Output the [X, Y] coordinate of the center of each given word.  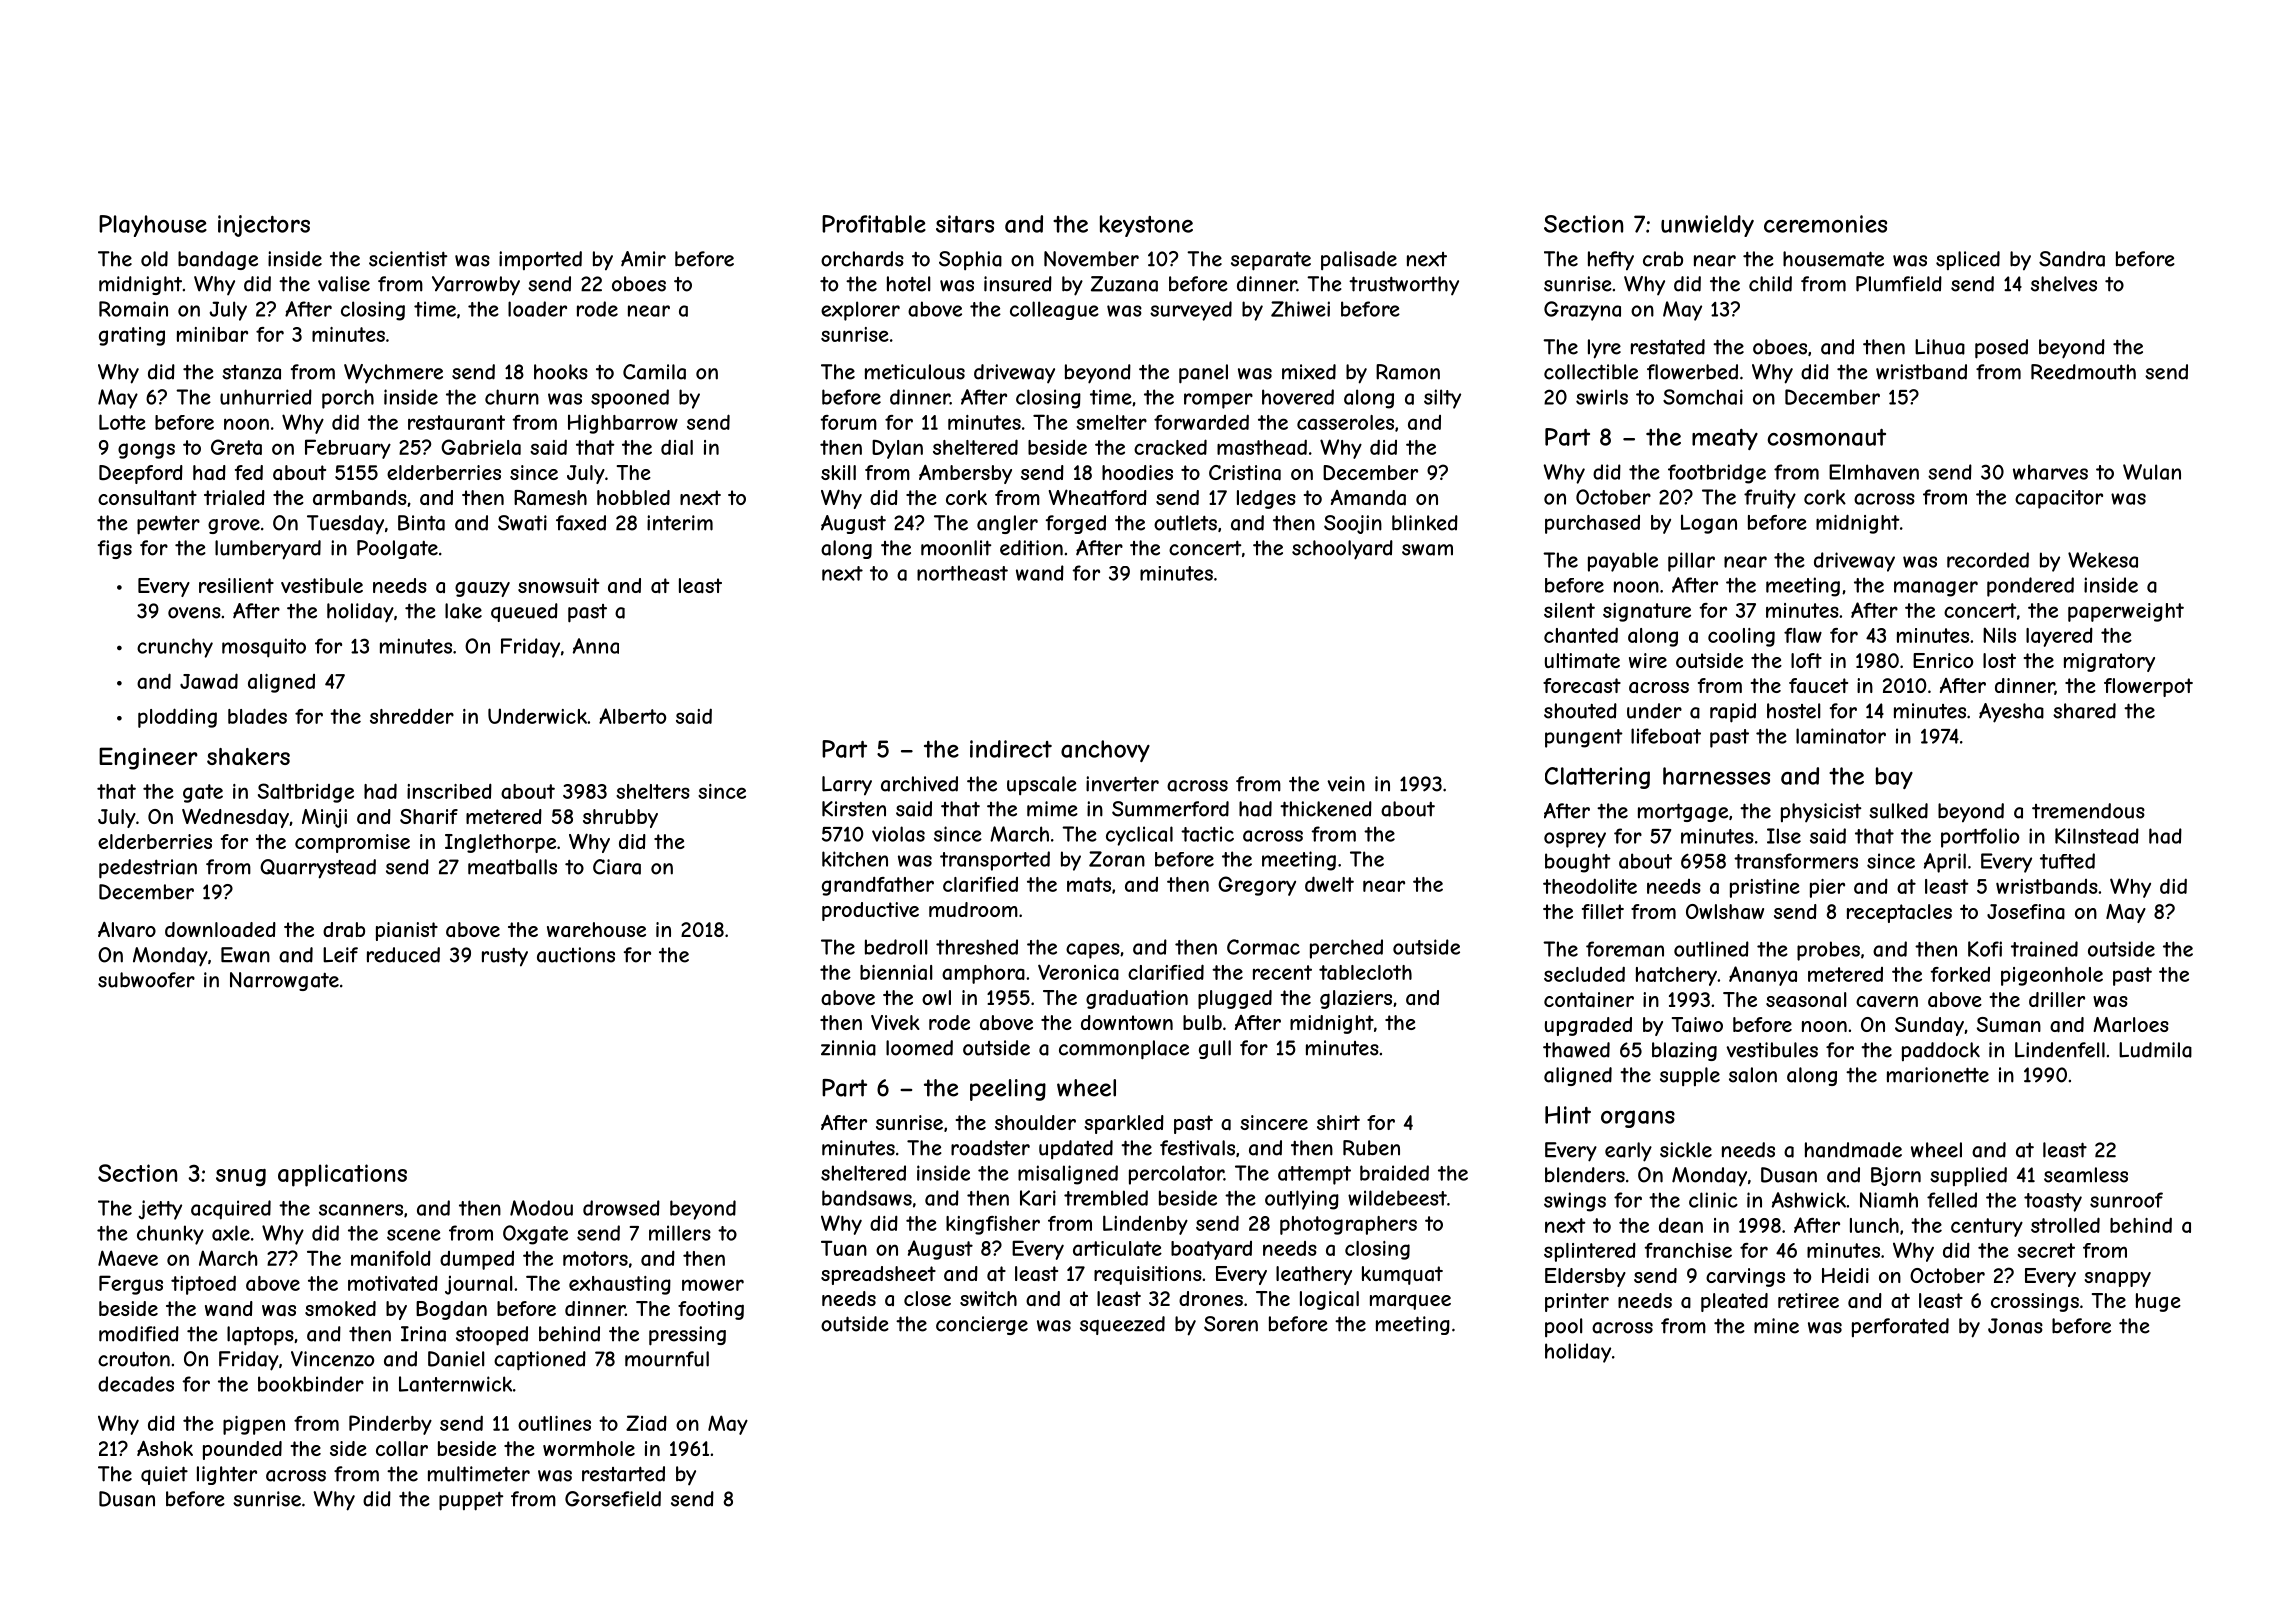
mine [1776, 1326]
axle [231, 1233]
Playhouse [153, 226]
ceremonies [1825, 224]
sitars [965, 224]
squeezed [1122, 1325]
